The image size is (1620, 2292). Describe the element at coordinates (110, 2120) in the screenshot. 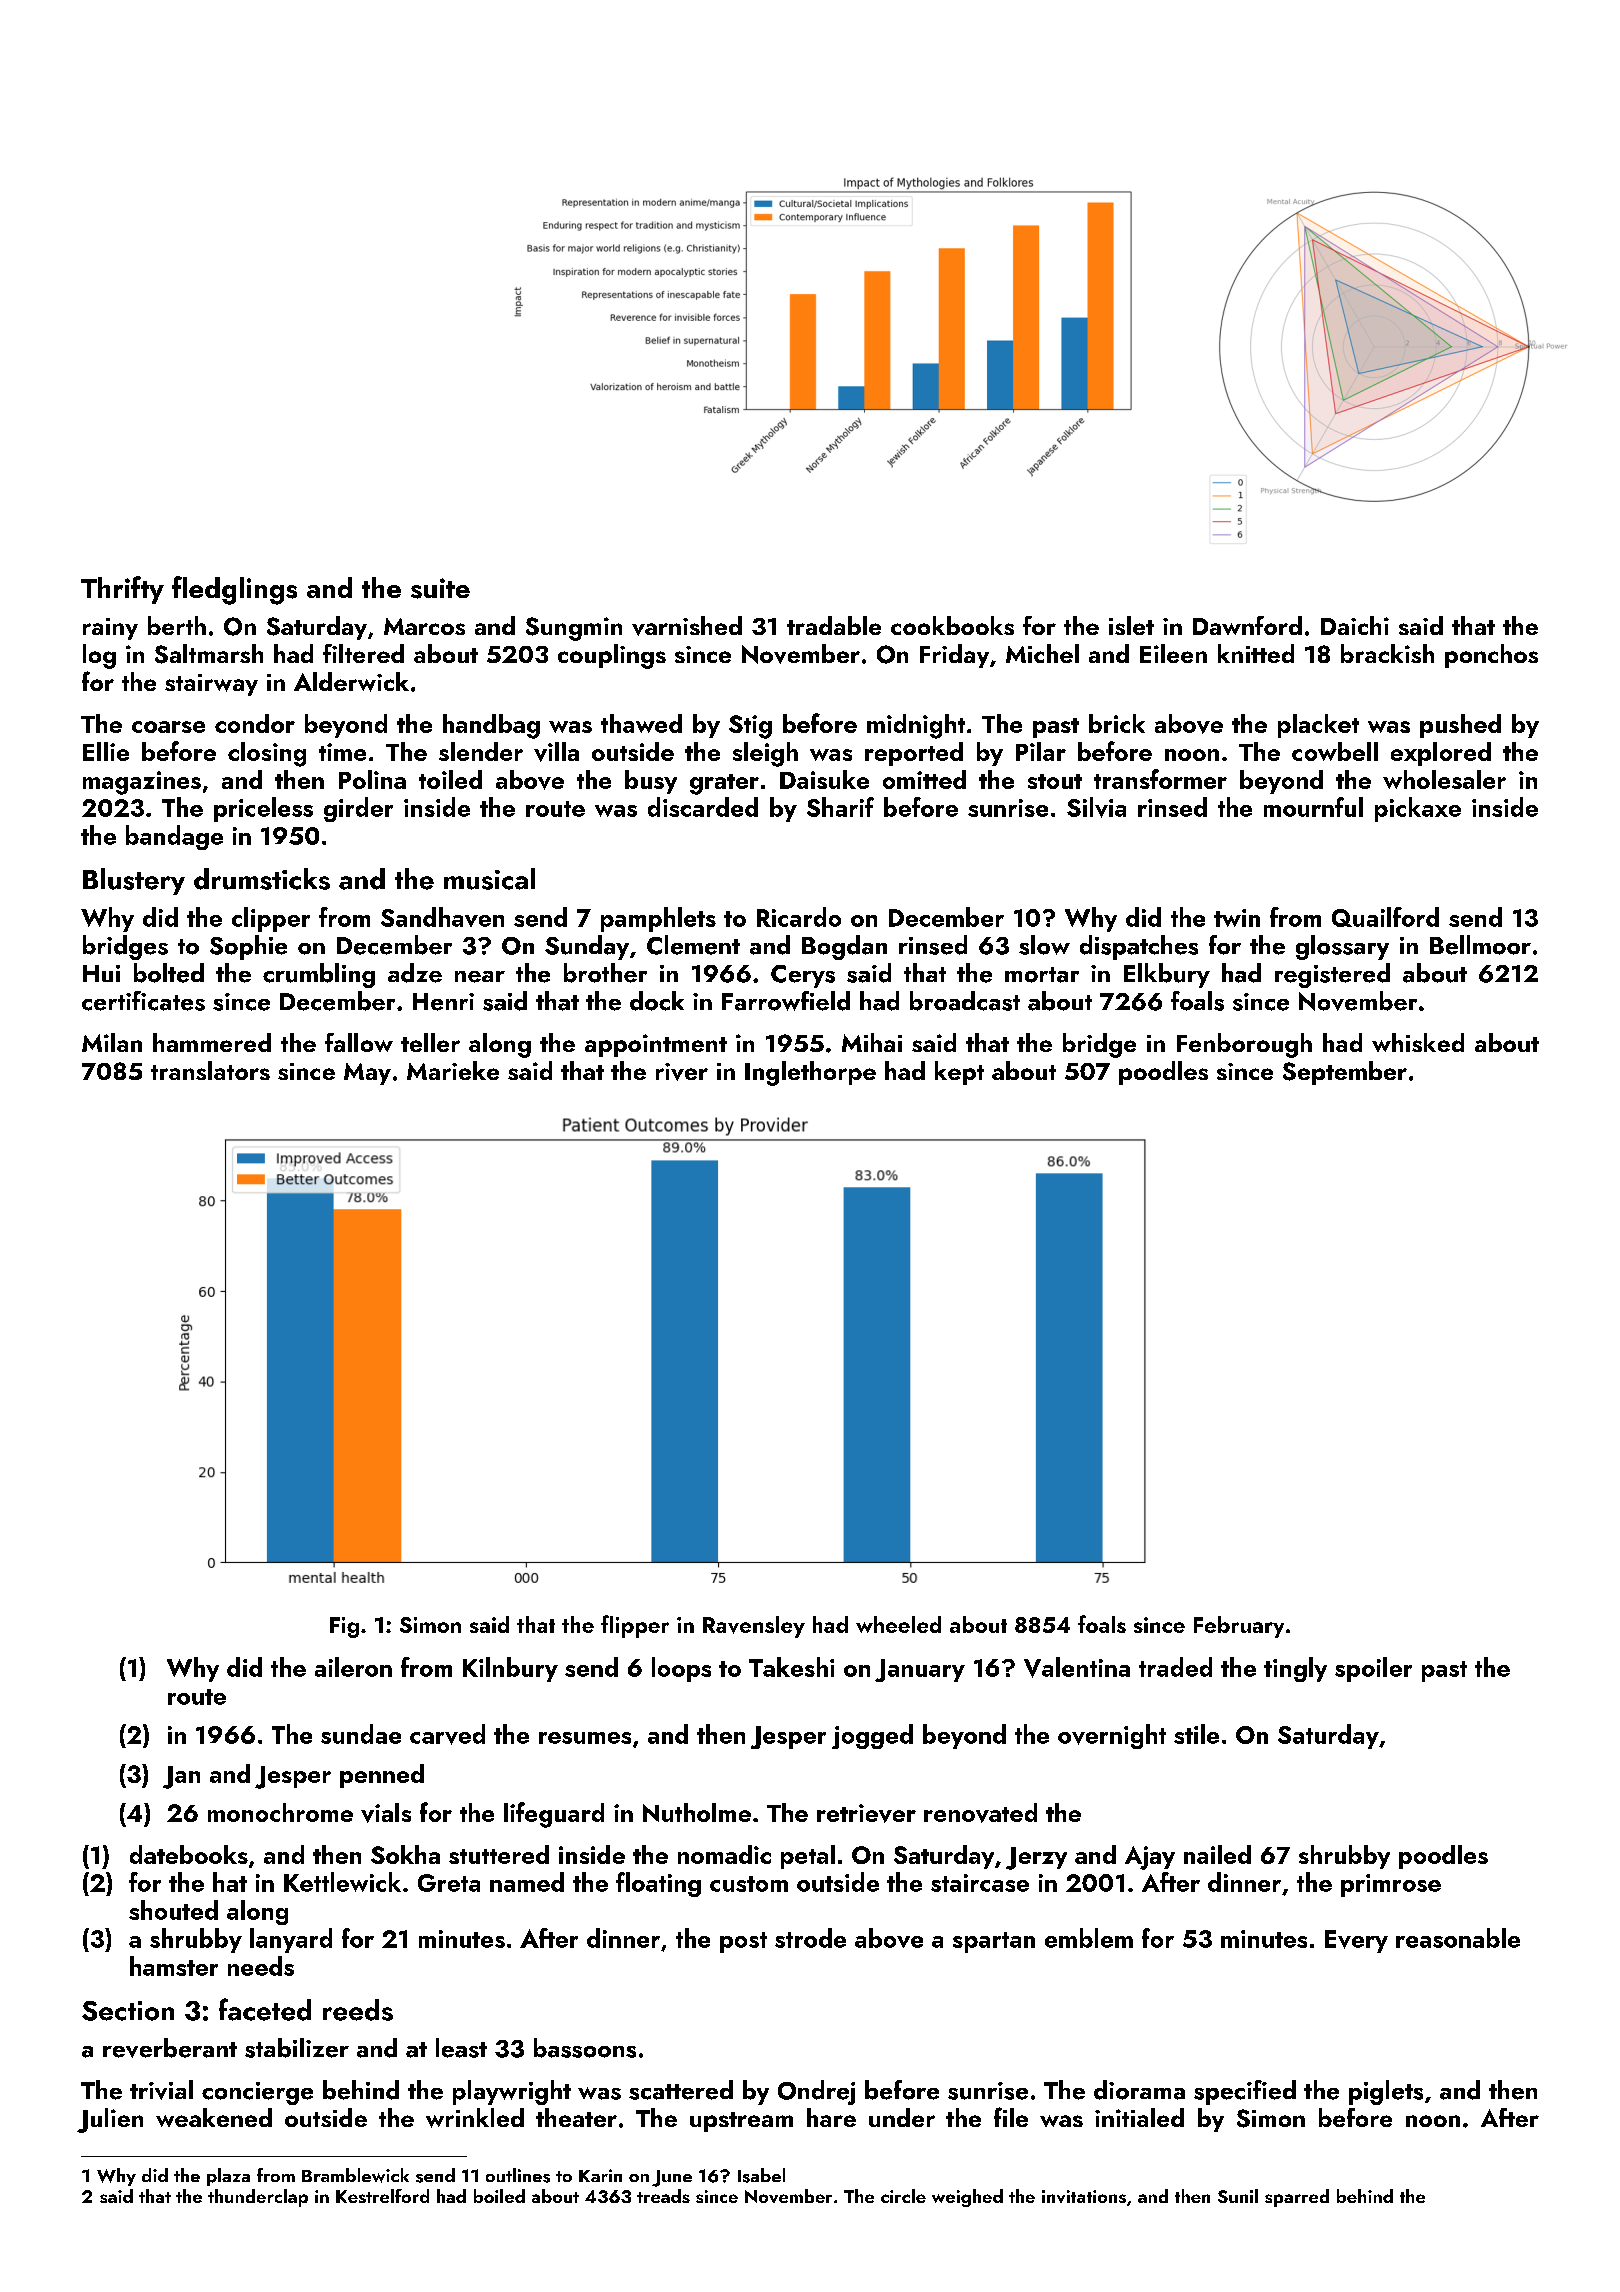

I see `Julien` at that location.
